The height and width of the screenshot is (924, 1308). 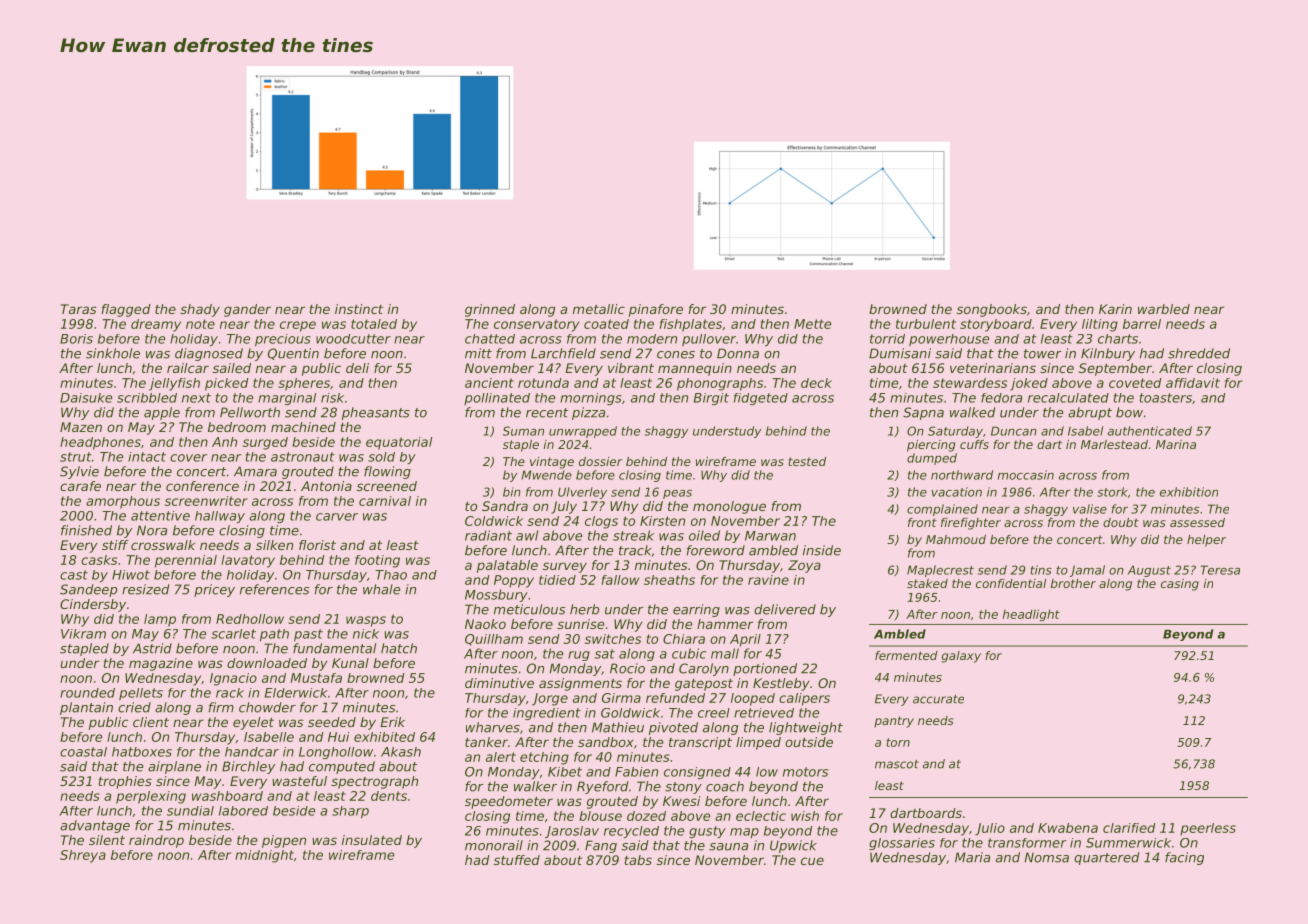 I want to click on front, so click(x=922, y=522).
